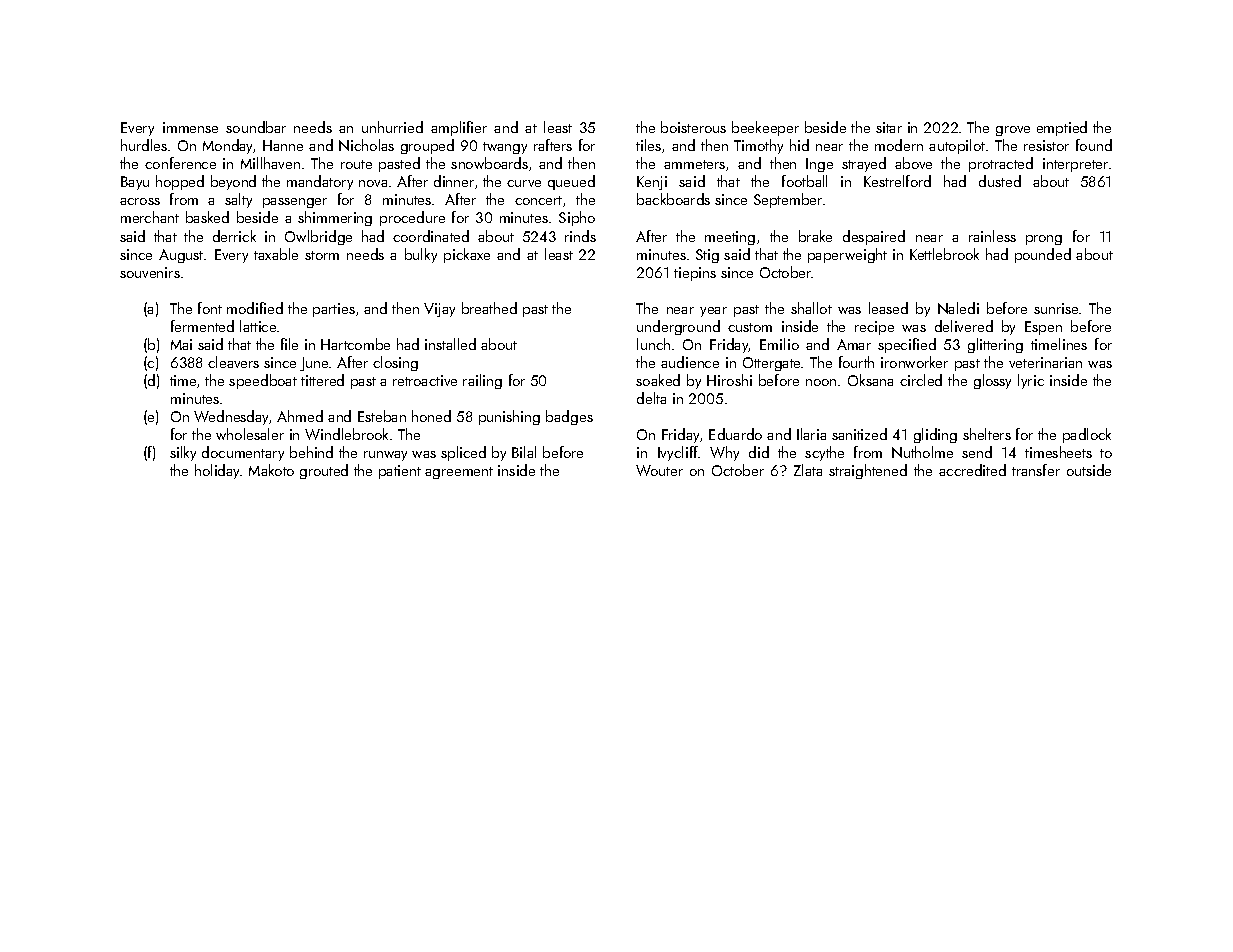  What do you see at coordinates (992, 236) in the document?
I see `rainless` at bounding box center [992, 236].
